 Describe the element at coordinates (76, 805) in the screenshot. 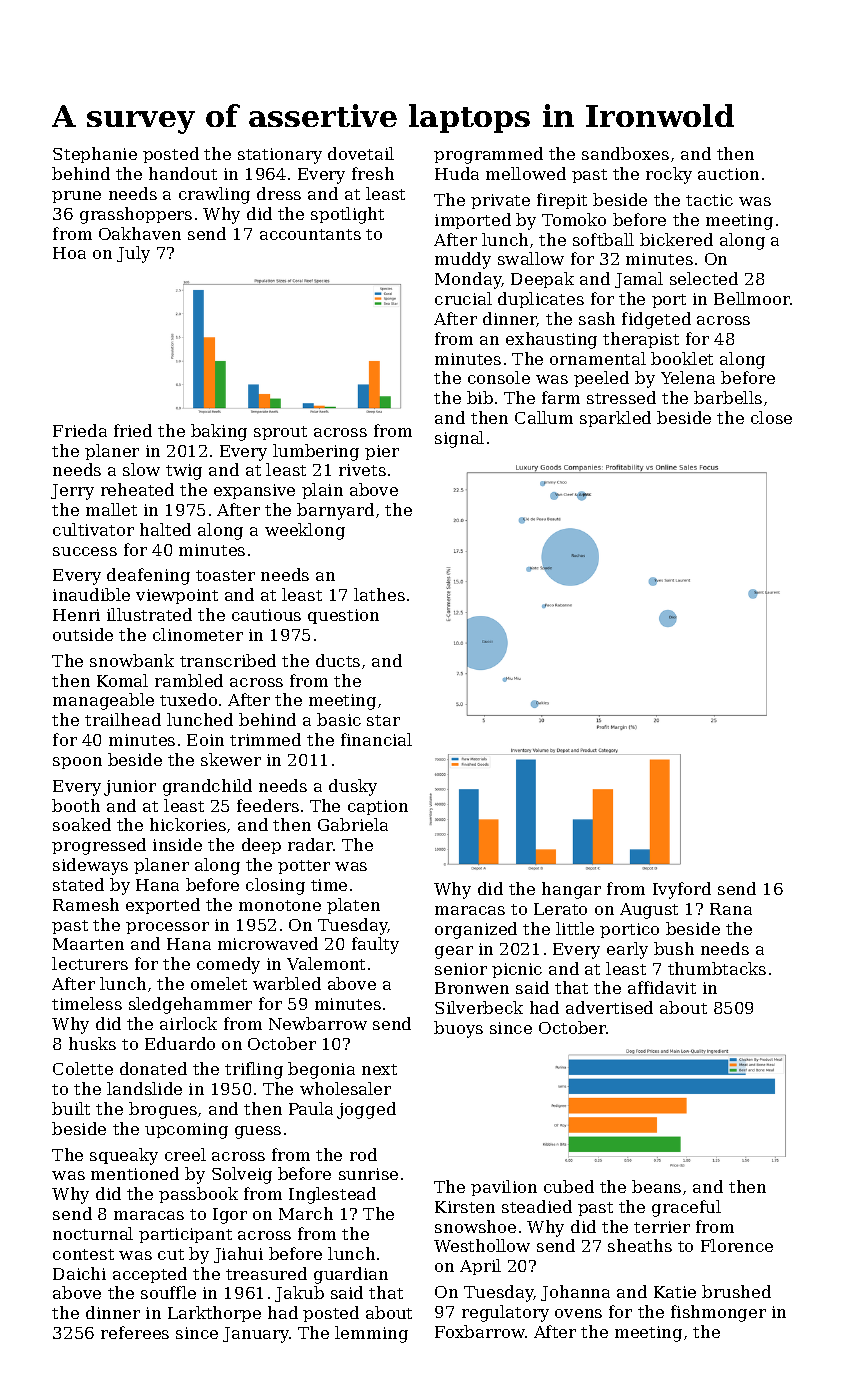

I see `booth` at that location.
